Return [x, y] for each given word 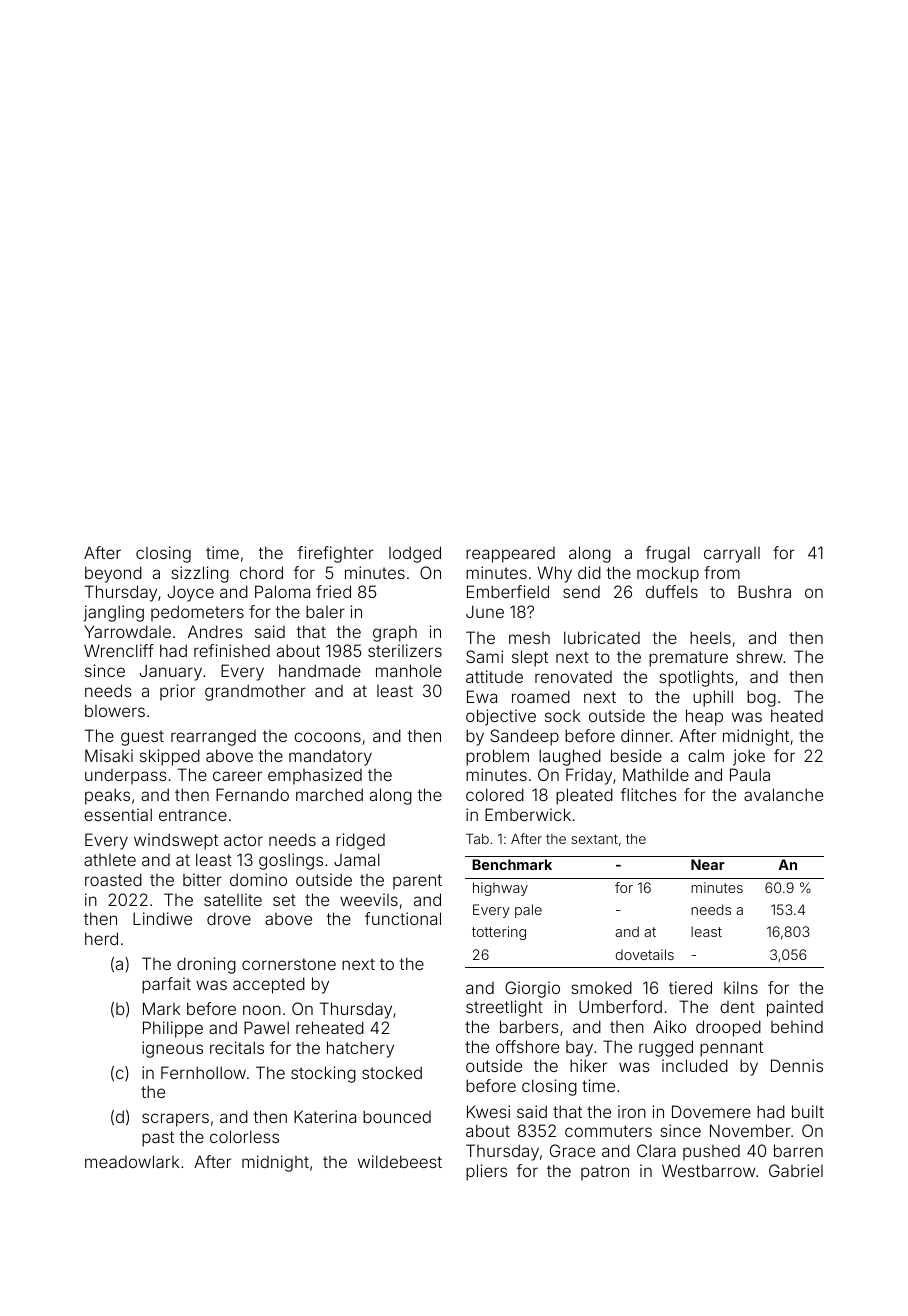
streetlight [504, 1008]
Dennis [797, 1065]
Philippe [173, 1029]
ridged [360, 841]
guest [142, 738]
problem [497, 757]
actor [243, 840]
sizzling [200, 574]
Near [708, 864]
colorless [244, 1136]
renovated [573, 677]
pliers [486, 1172]
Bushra [764, 591]
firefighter [335, 554]
